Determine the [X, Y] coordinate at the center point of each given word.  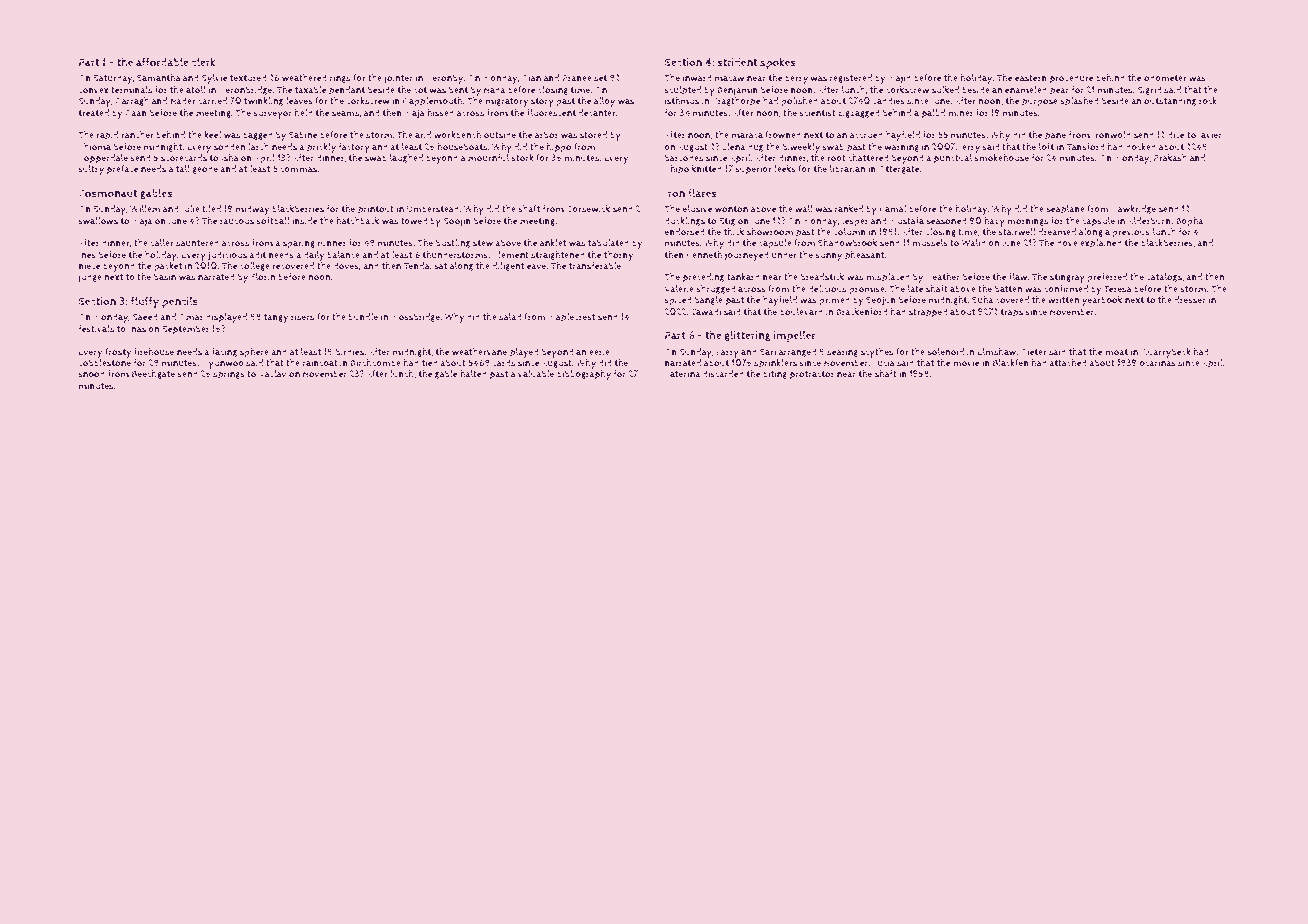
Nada [495, 89]
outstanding [1170, 101]
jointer [398, 79]
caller [162, 243]
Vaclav [272, 373]
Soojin [457, 222]
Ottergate [899, 170]
